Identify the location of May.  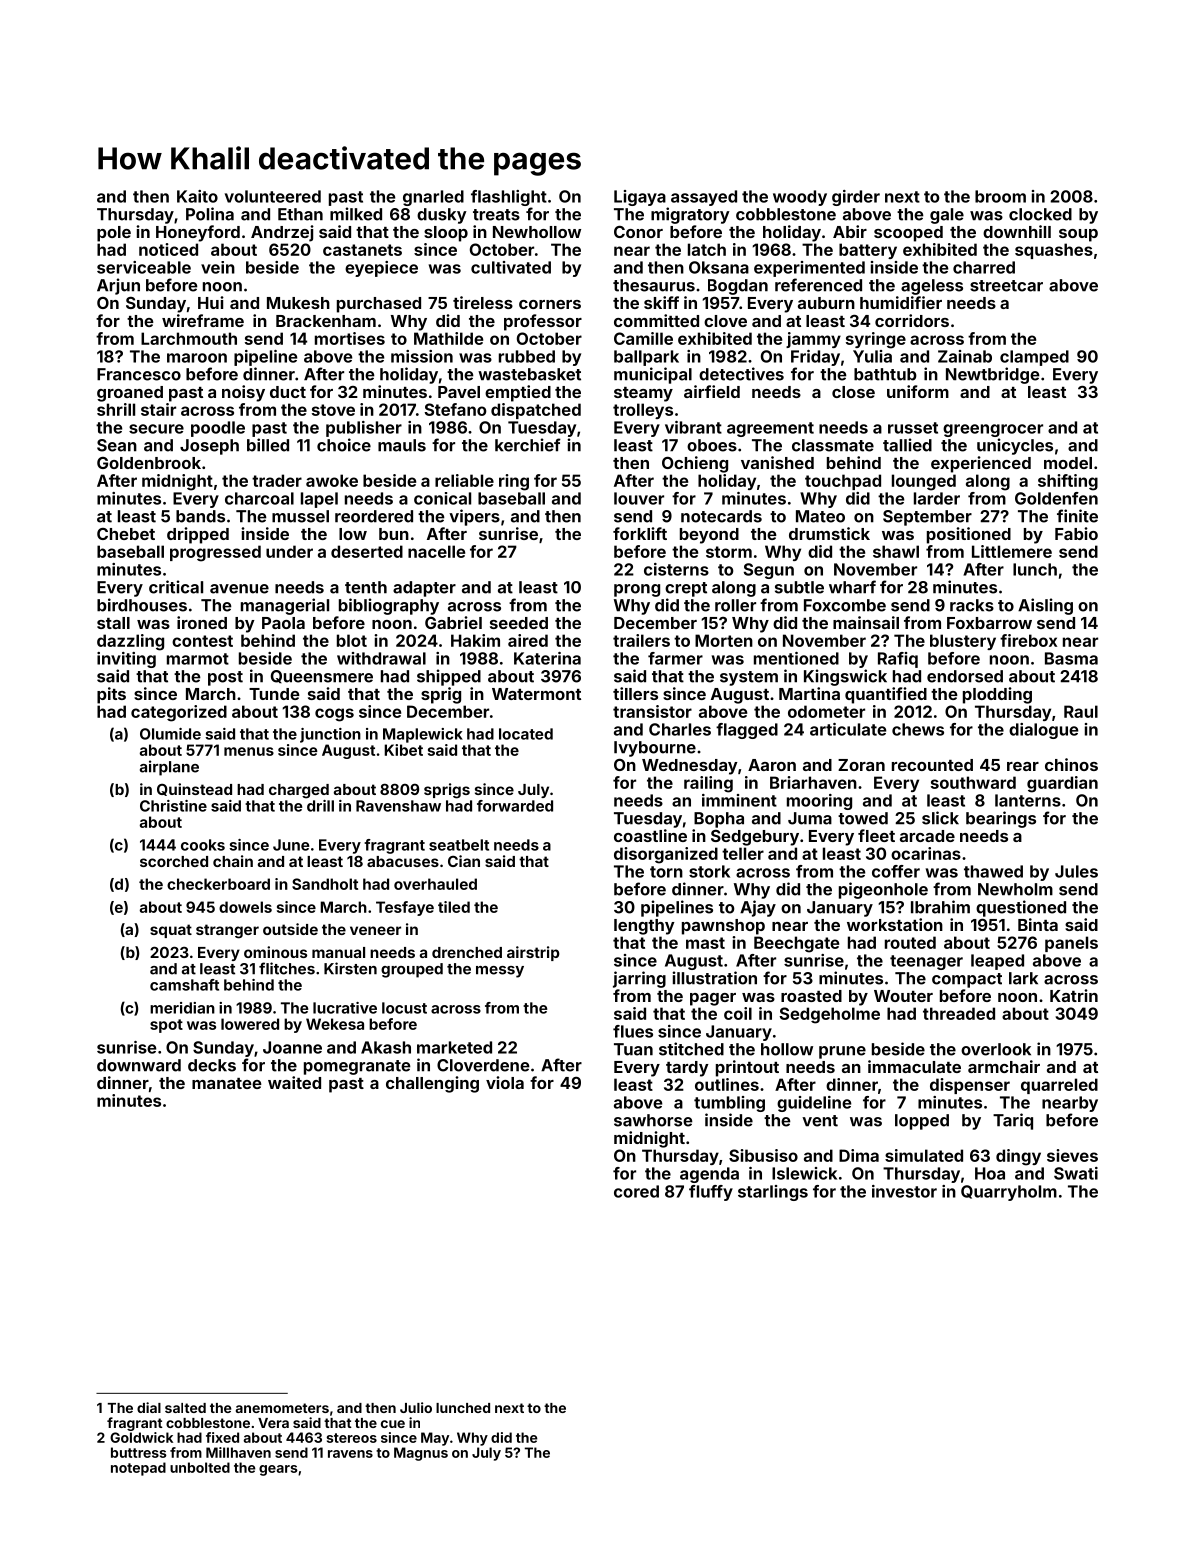
(435, 1439).
